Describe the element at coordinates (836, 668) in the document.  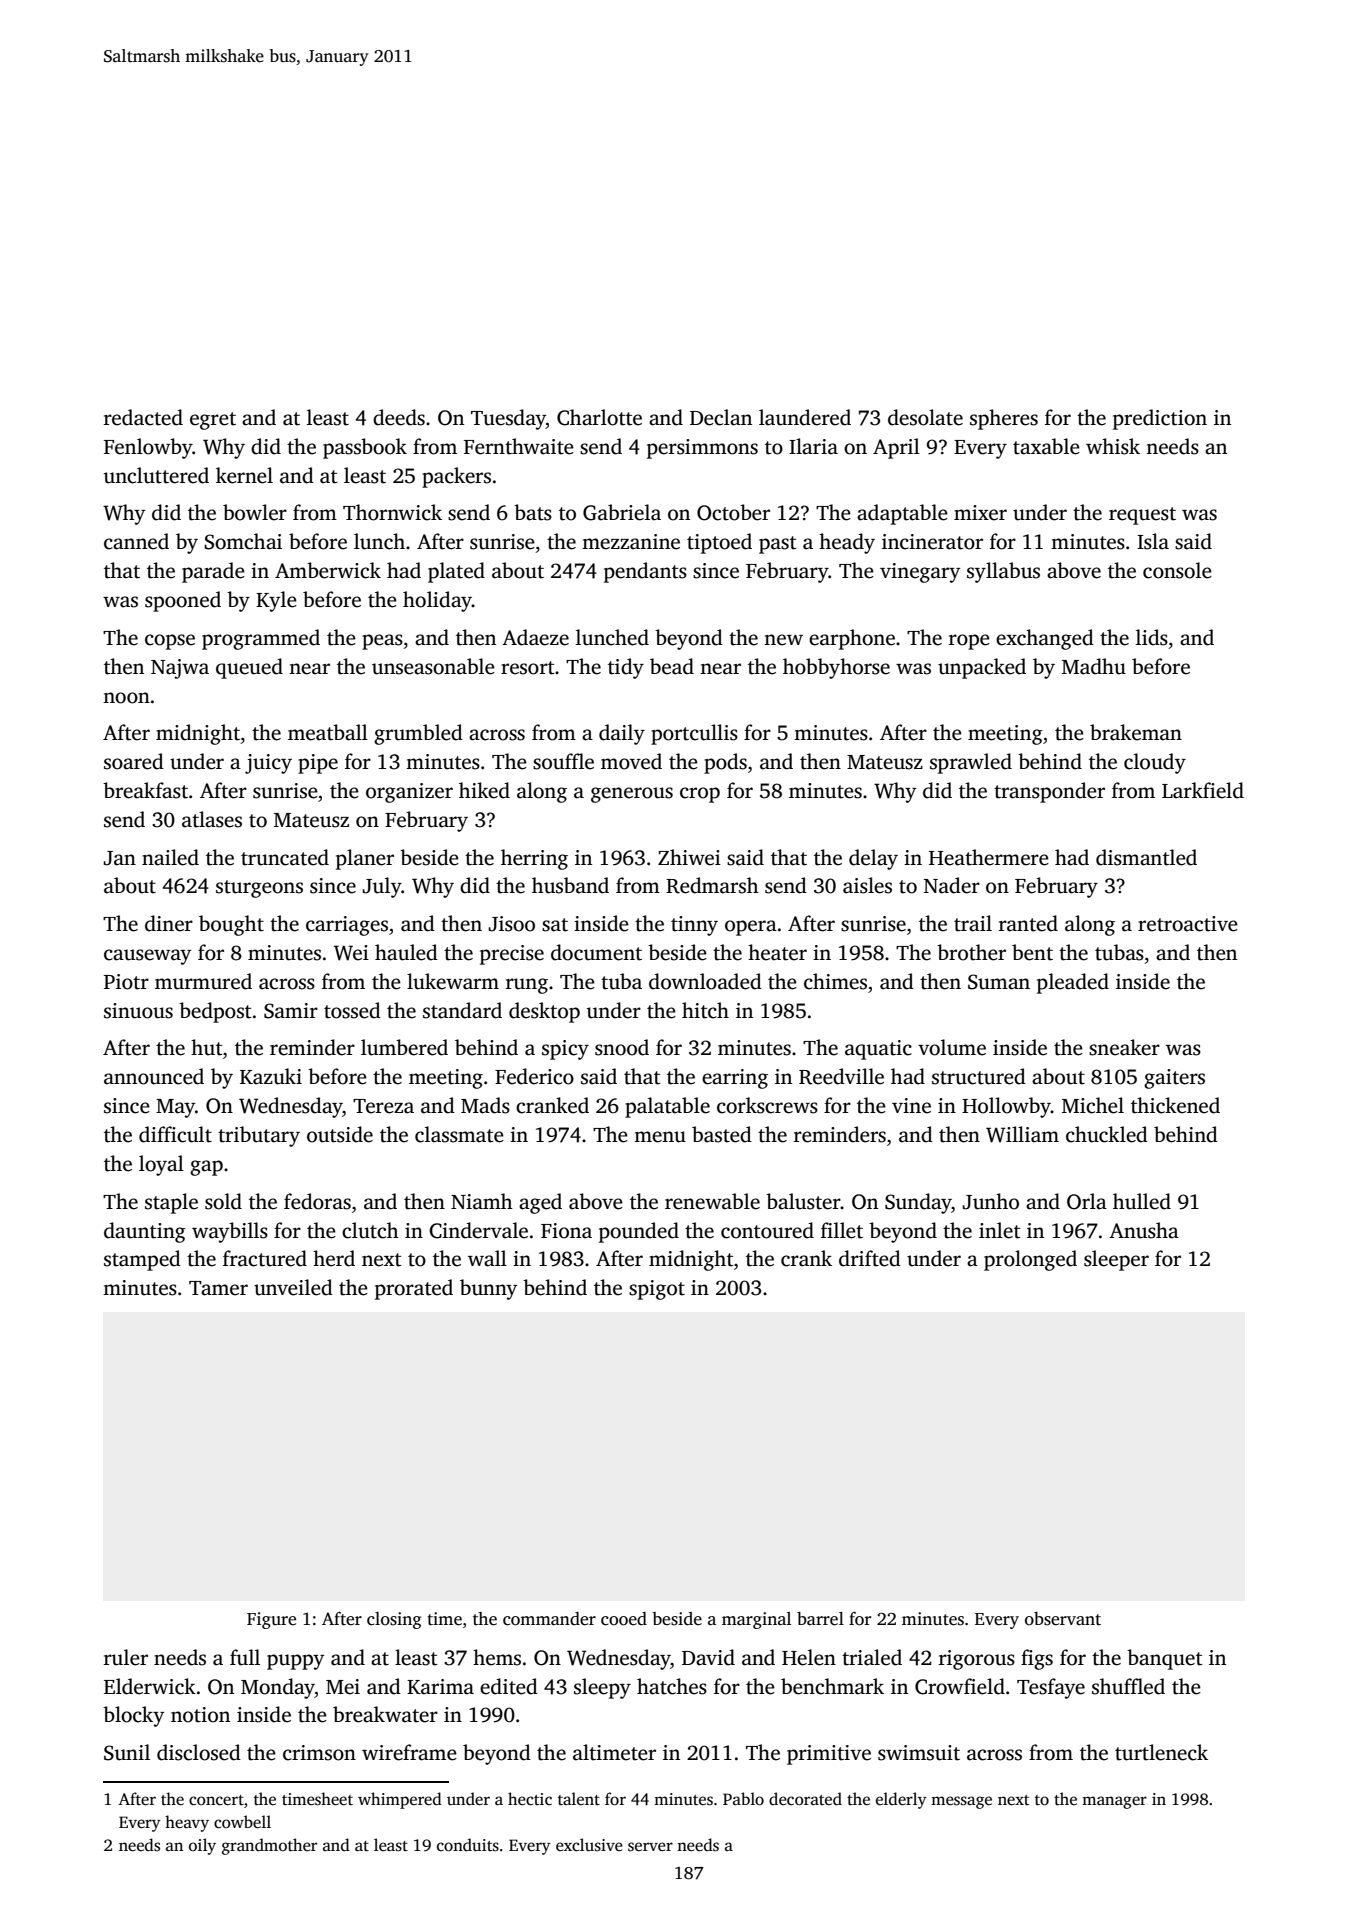
I see `hobbyhorse` at that location.
